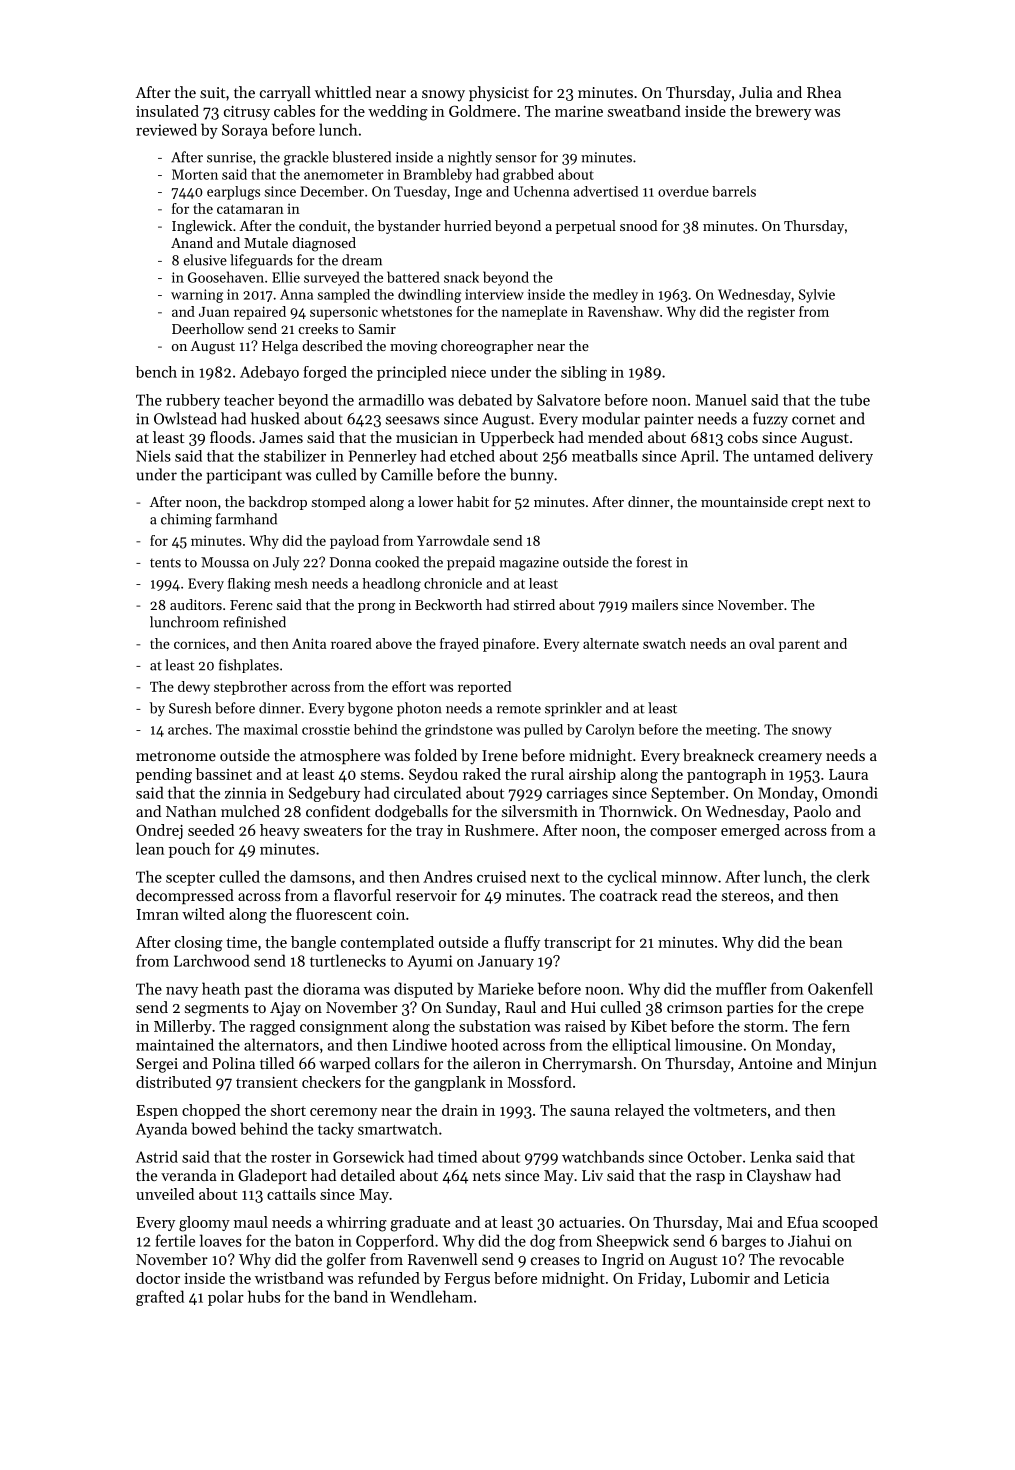 Image resolution: width=1015 pixels, height=1470 pixels. What do you see at coordinates (850, 1223) in the page?
I see `scooped` at bounding box center [850, 1223].
